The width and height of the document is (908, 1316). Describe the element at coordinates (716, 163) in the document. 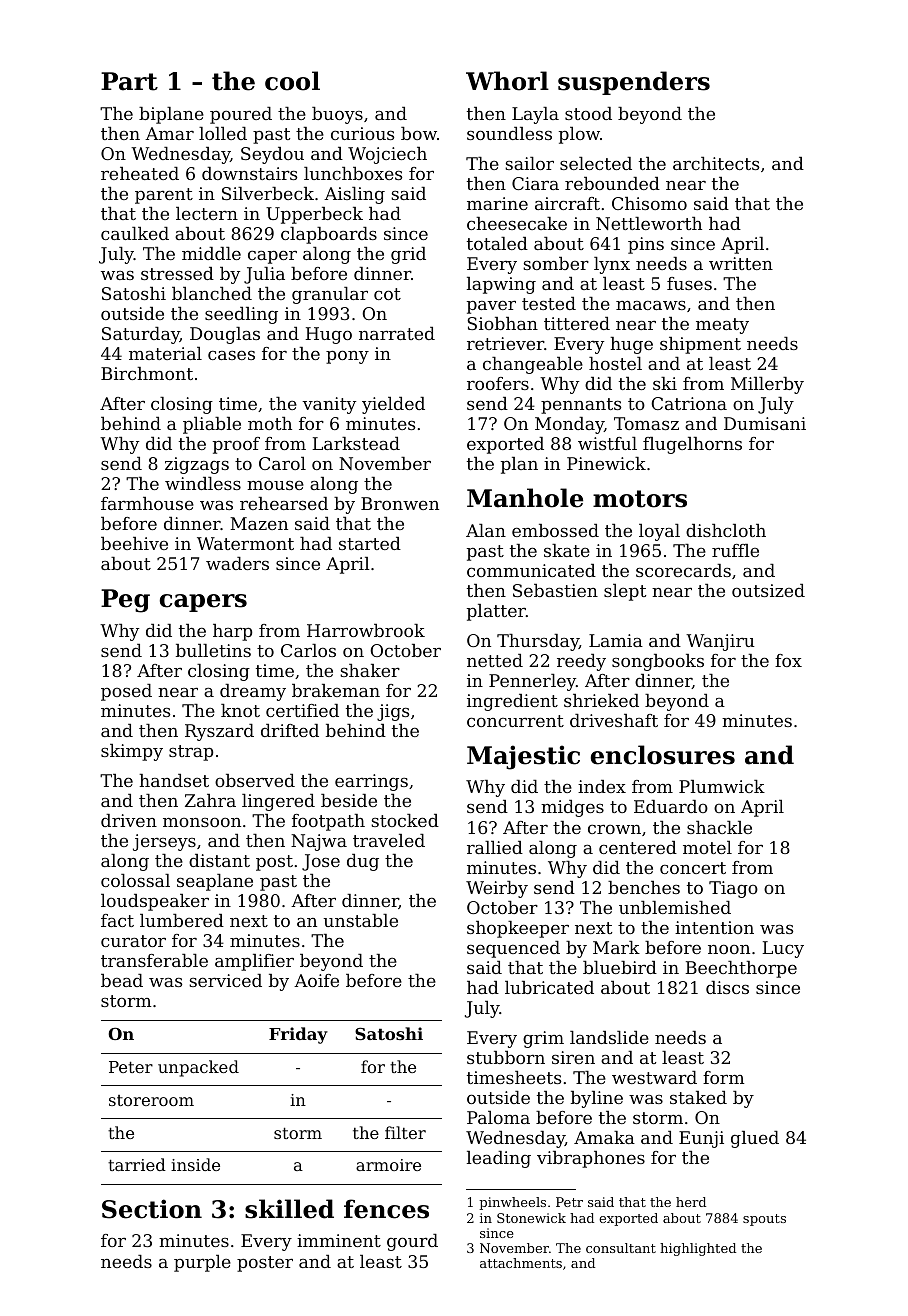

I see `architects` at that location.
